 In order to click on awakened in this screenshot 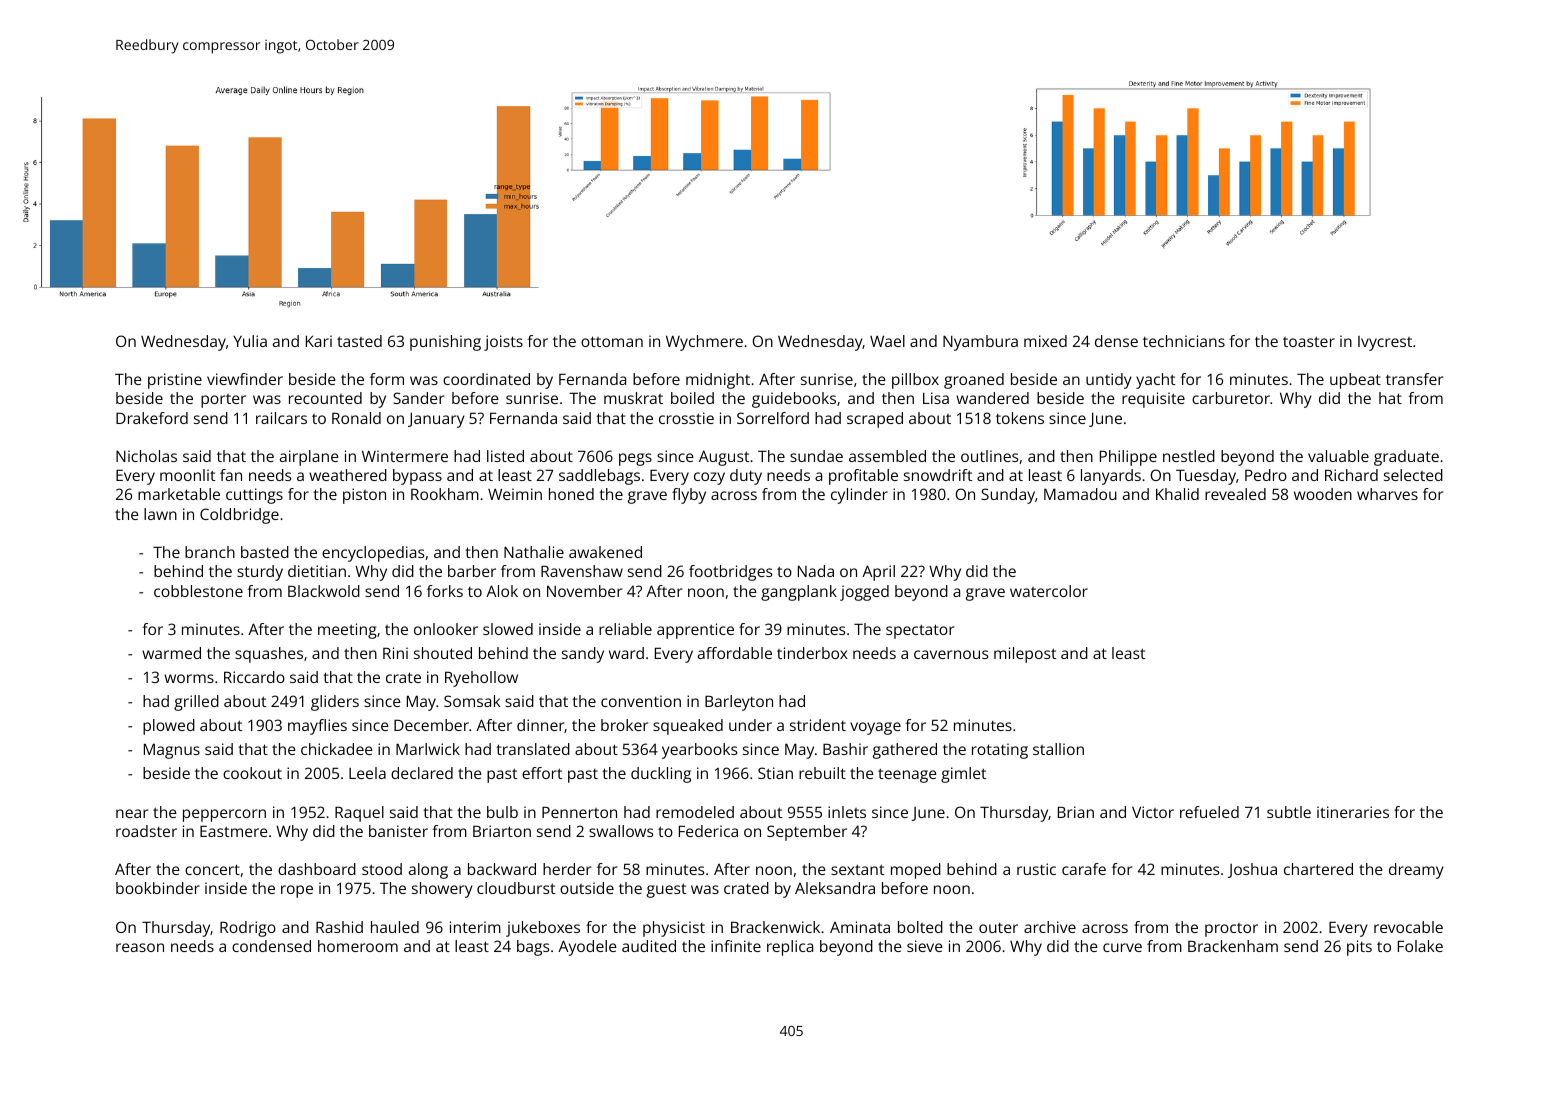, I will do `click(605, 552)`.
